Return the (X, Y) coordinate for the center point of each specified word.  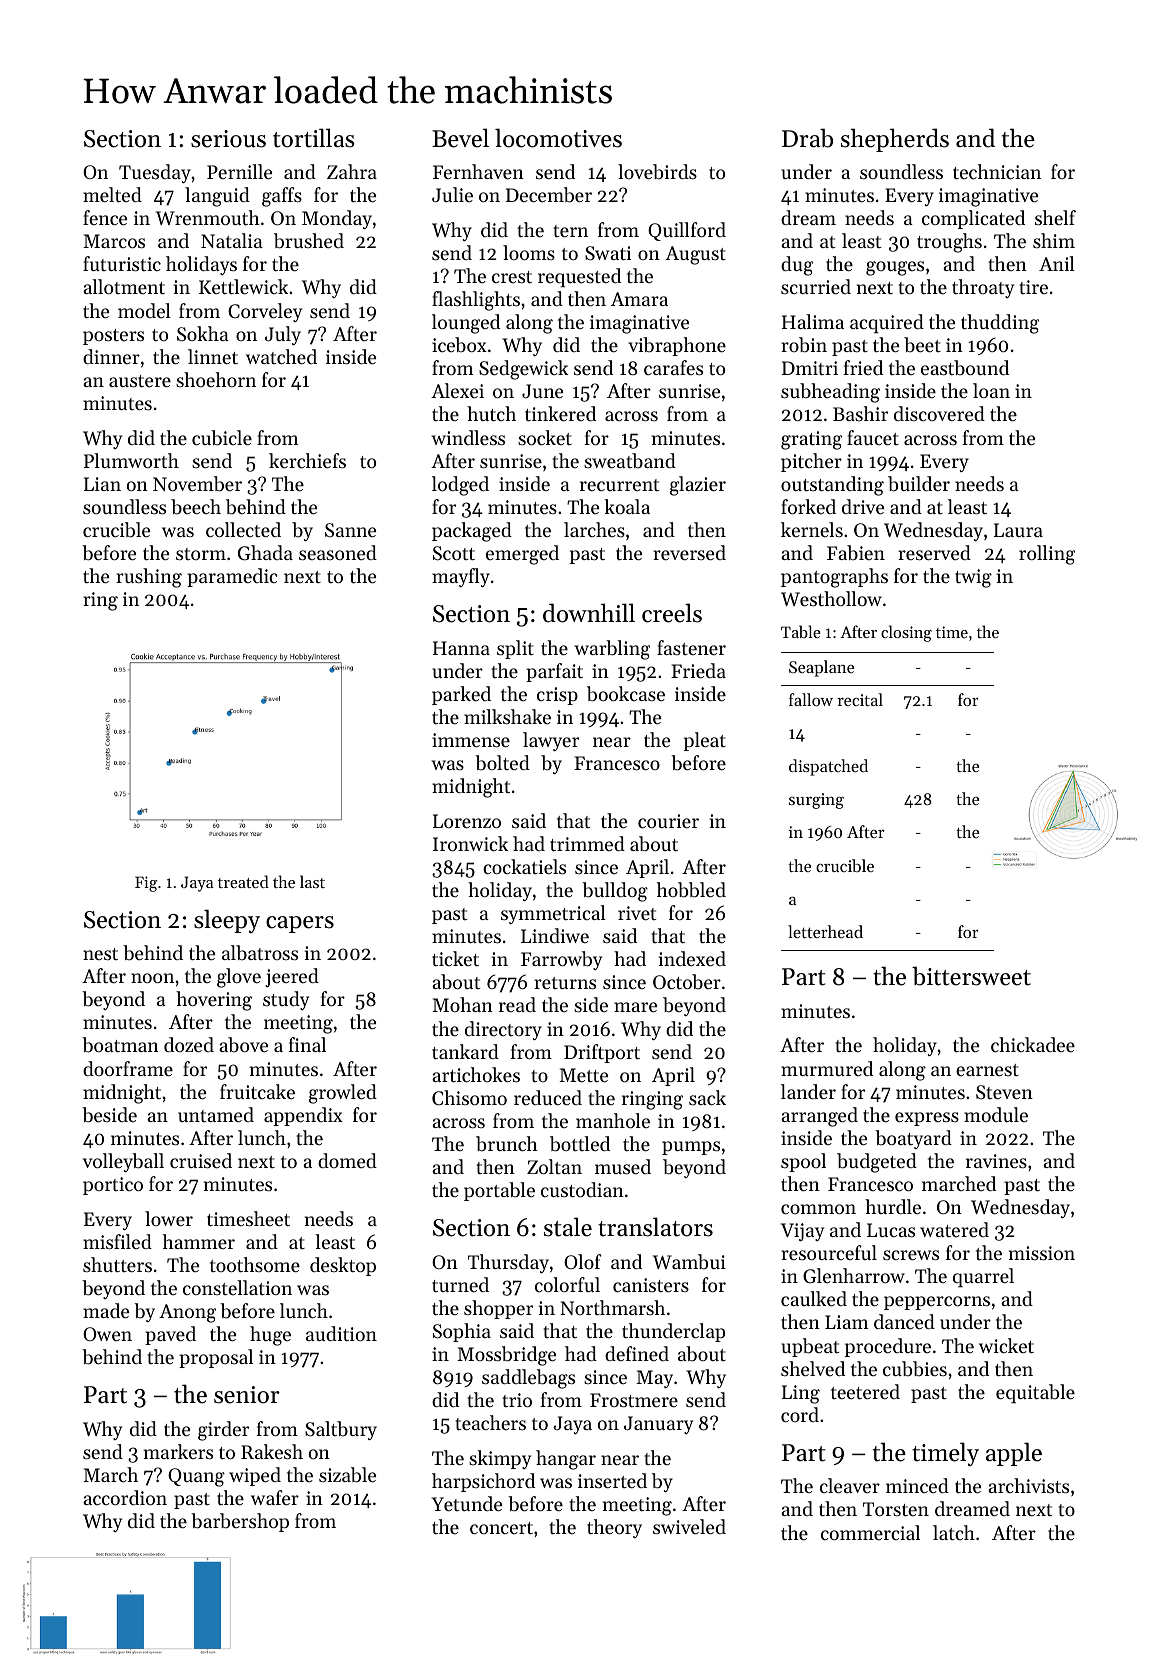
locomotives (558, 138)
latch (954, 1532)
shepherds (895, 140)
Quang (196, 1477)
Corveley (265, 312)
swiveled (689, 1526)
